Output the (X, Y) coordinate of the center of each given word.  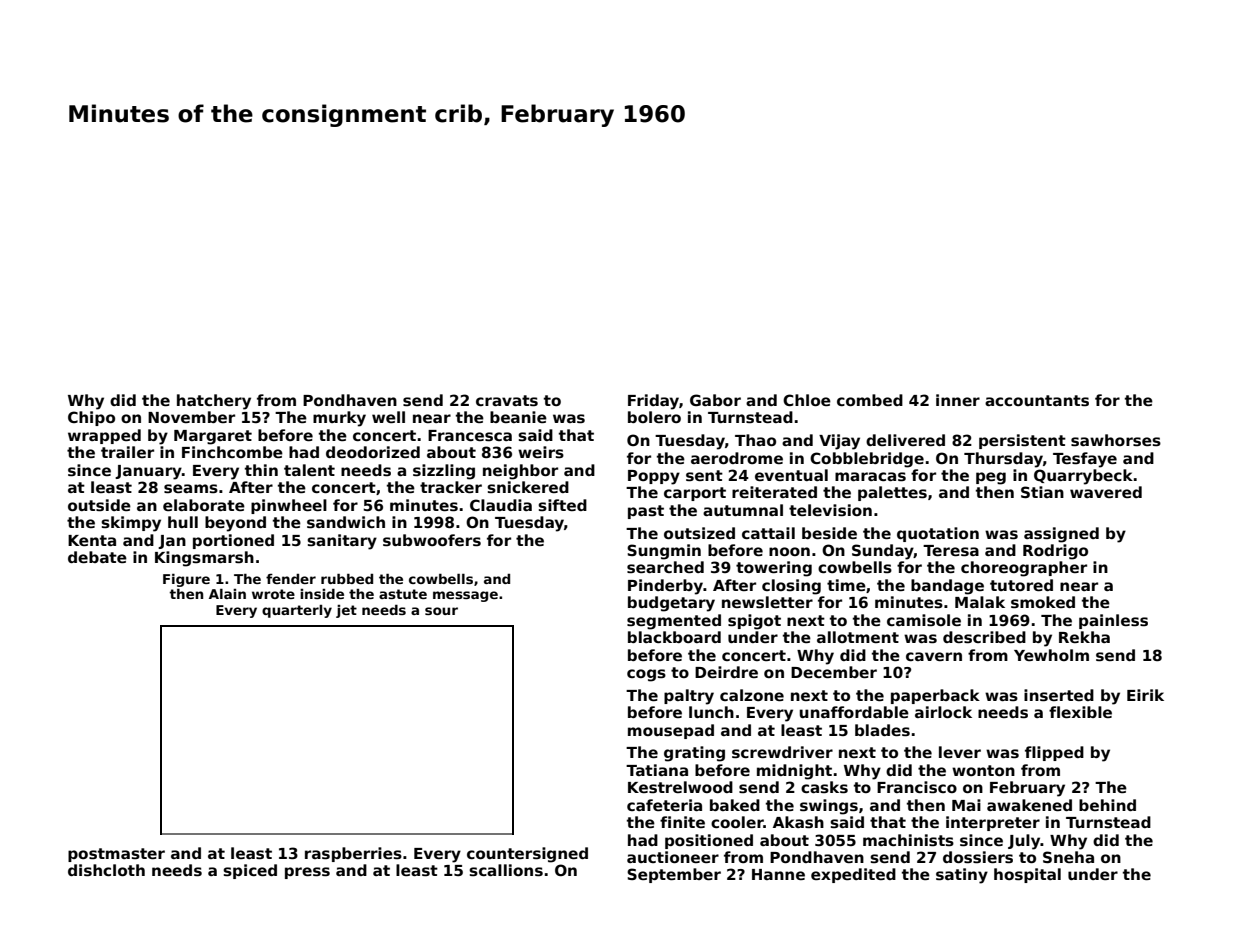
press (307, 873)
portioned (233, 541)
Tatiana (657, 770)
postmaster (116, 855)
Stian (1042, 492)
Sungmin (664, 552)
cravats (507, 401)
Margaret (213, 437)
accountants (1037, 400)
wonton (983, 770)
